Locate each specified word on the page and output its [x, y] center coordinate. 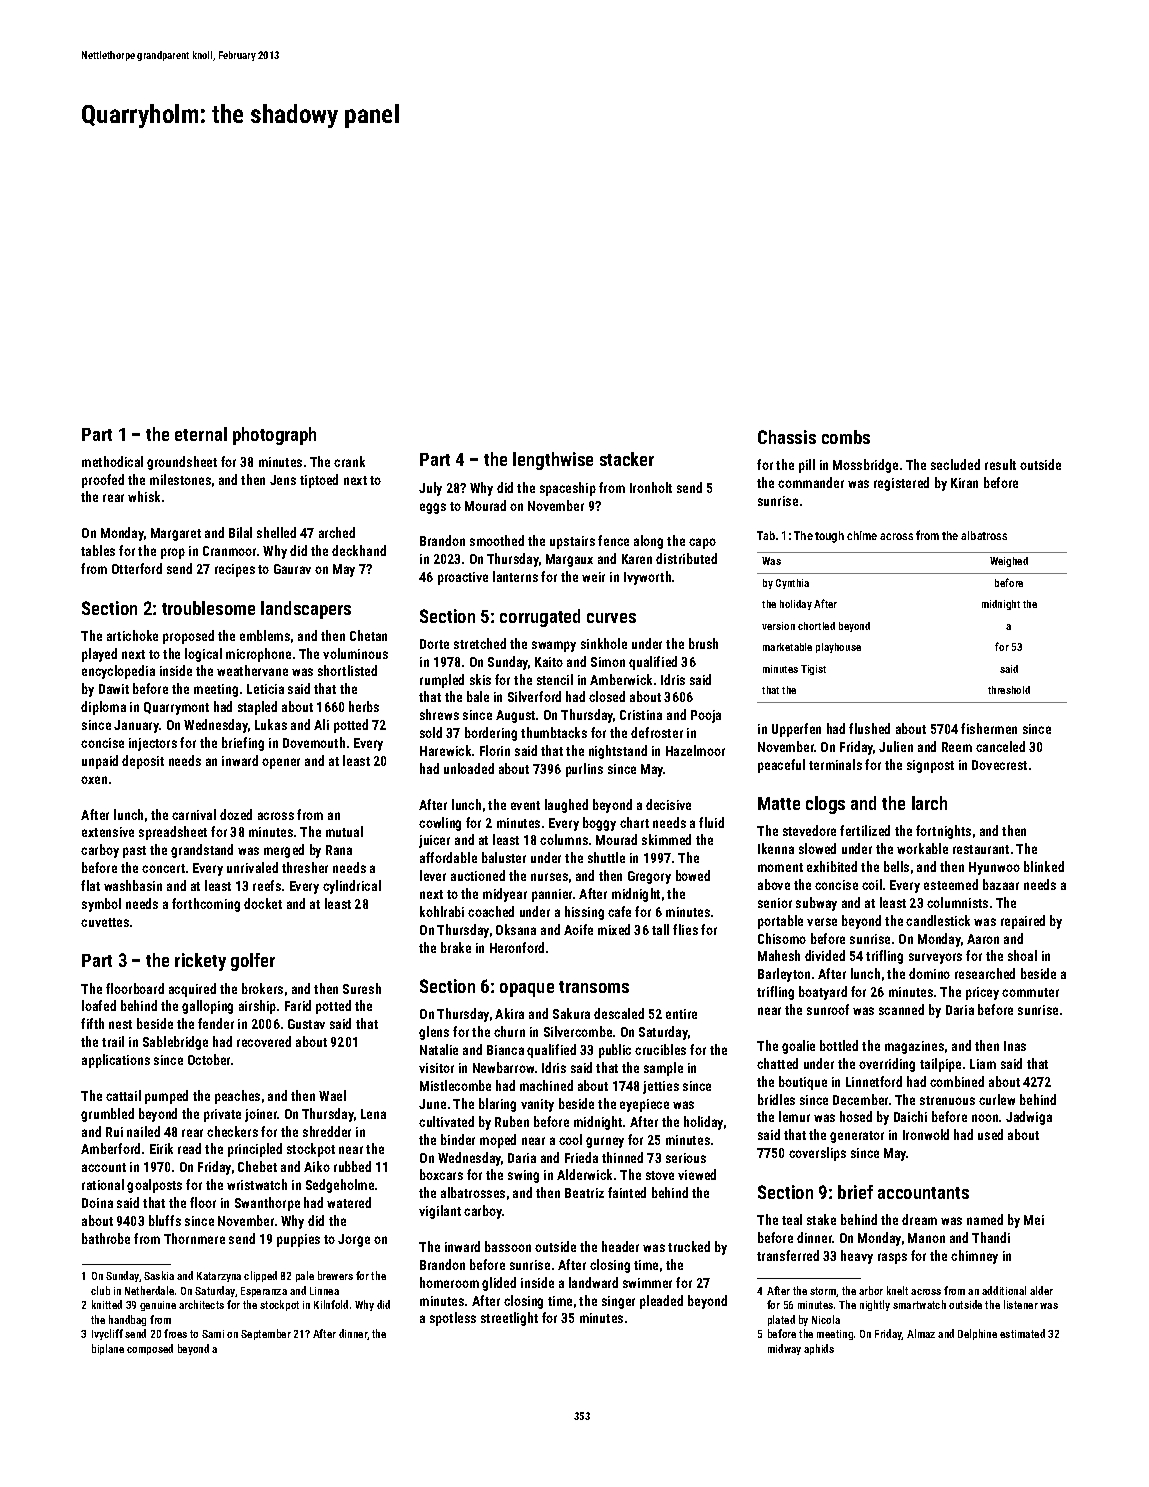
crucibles [660, 1049]
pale [305, 1276]
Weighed [1009, 562]
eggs [433, 508]
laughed [566, 806]
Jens [283, 480]
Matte [779, 803]
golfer [253, 962]
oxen [94, 780]
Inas [1015, 1046]
